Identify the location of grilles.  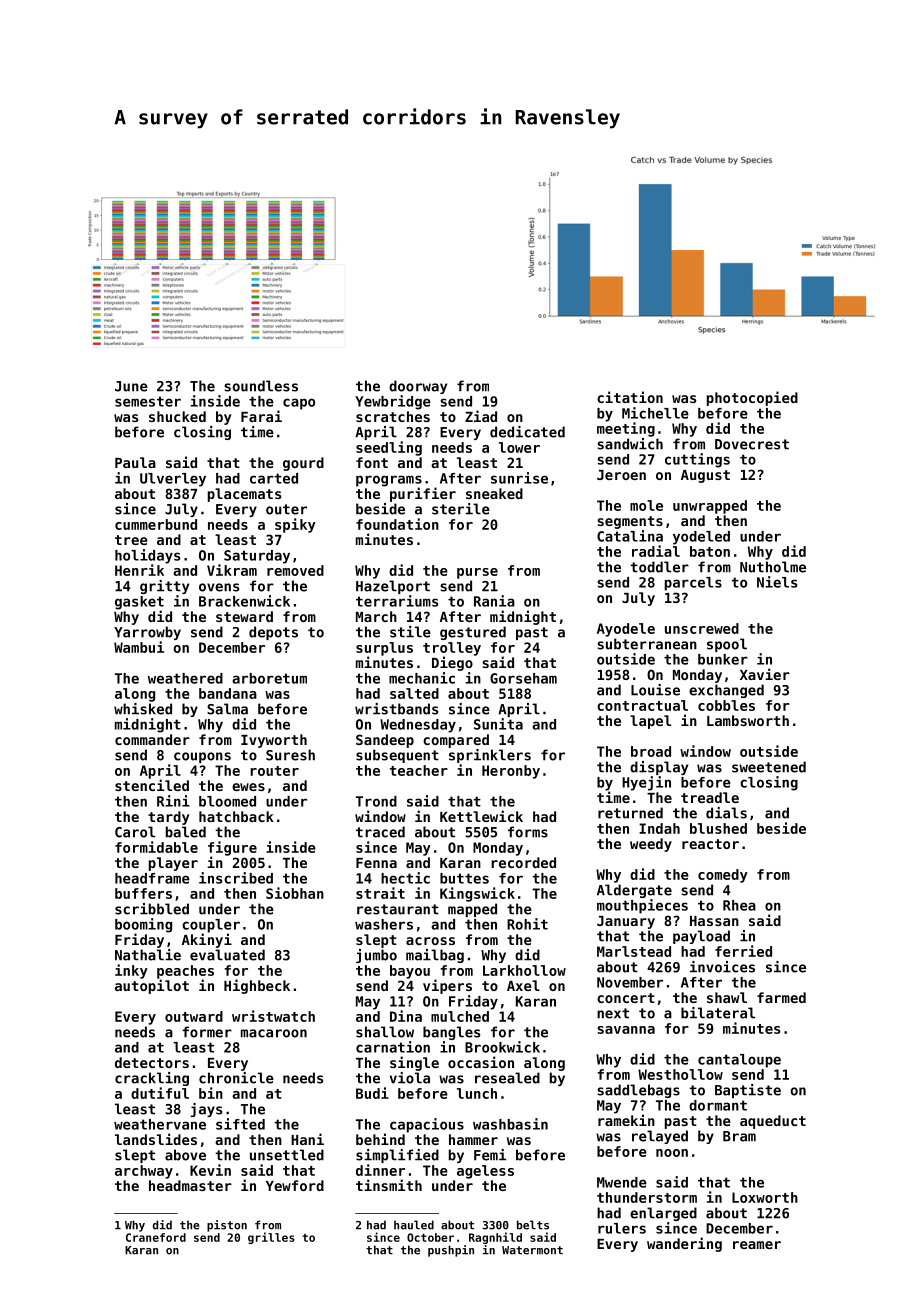
(271, 1238).
